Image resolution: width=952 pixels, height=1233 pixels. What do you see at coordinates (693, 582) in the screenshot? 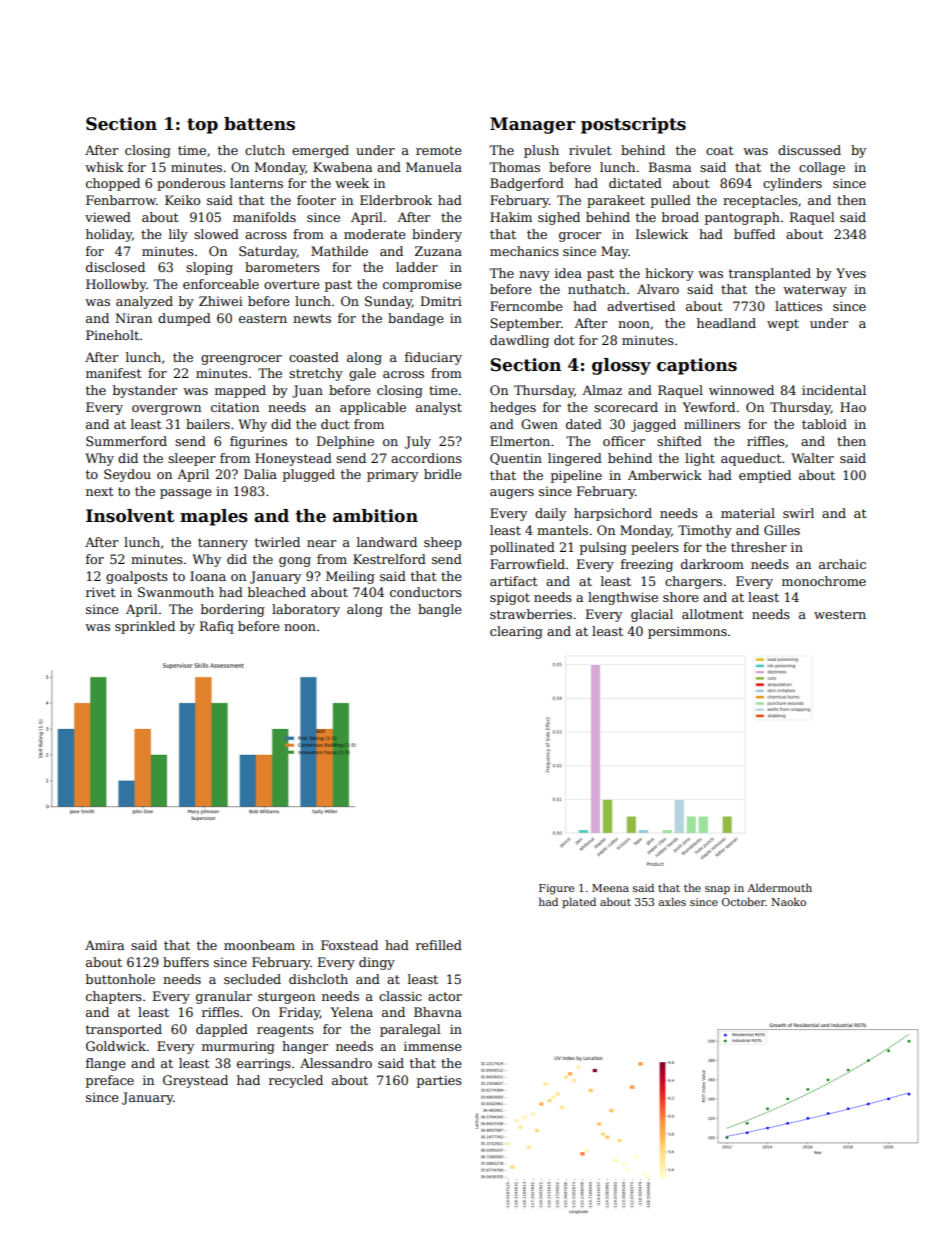
I see `chargers` at bounding box center [693, 582].
